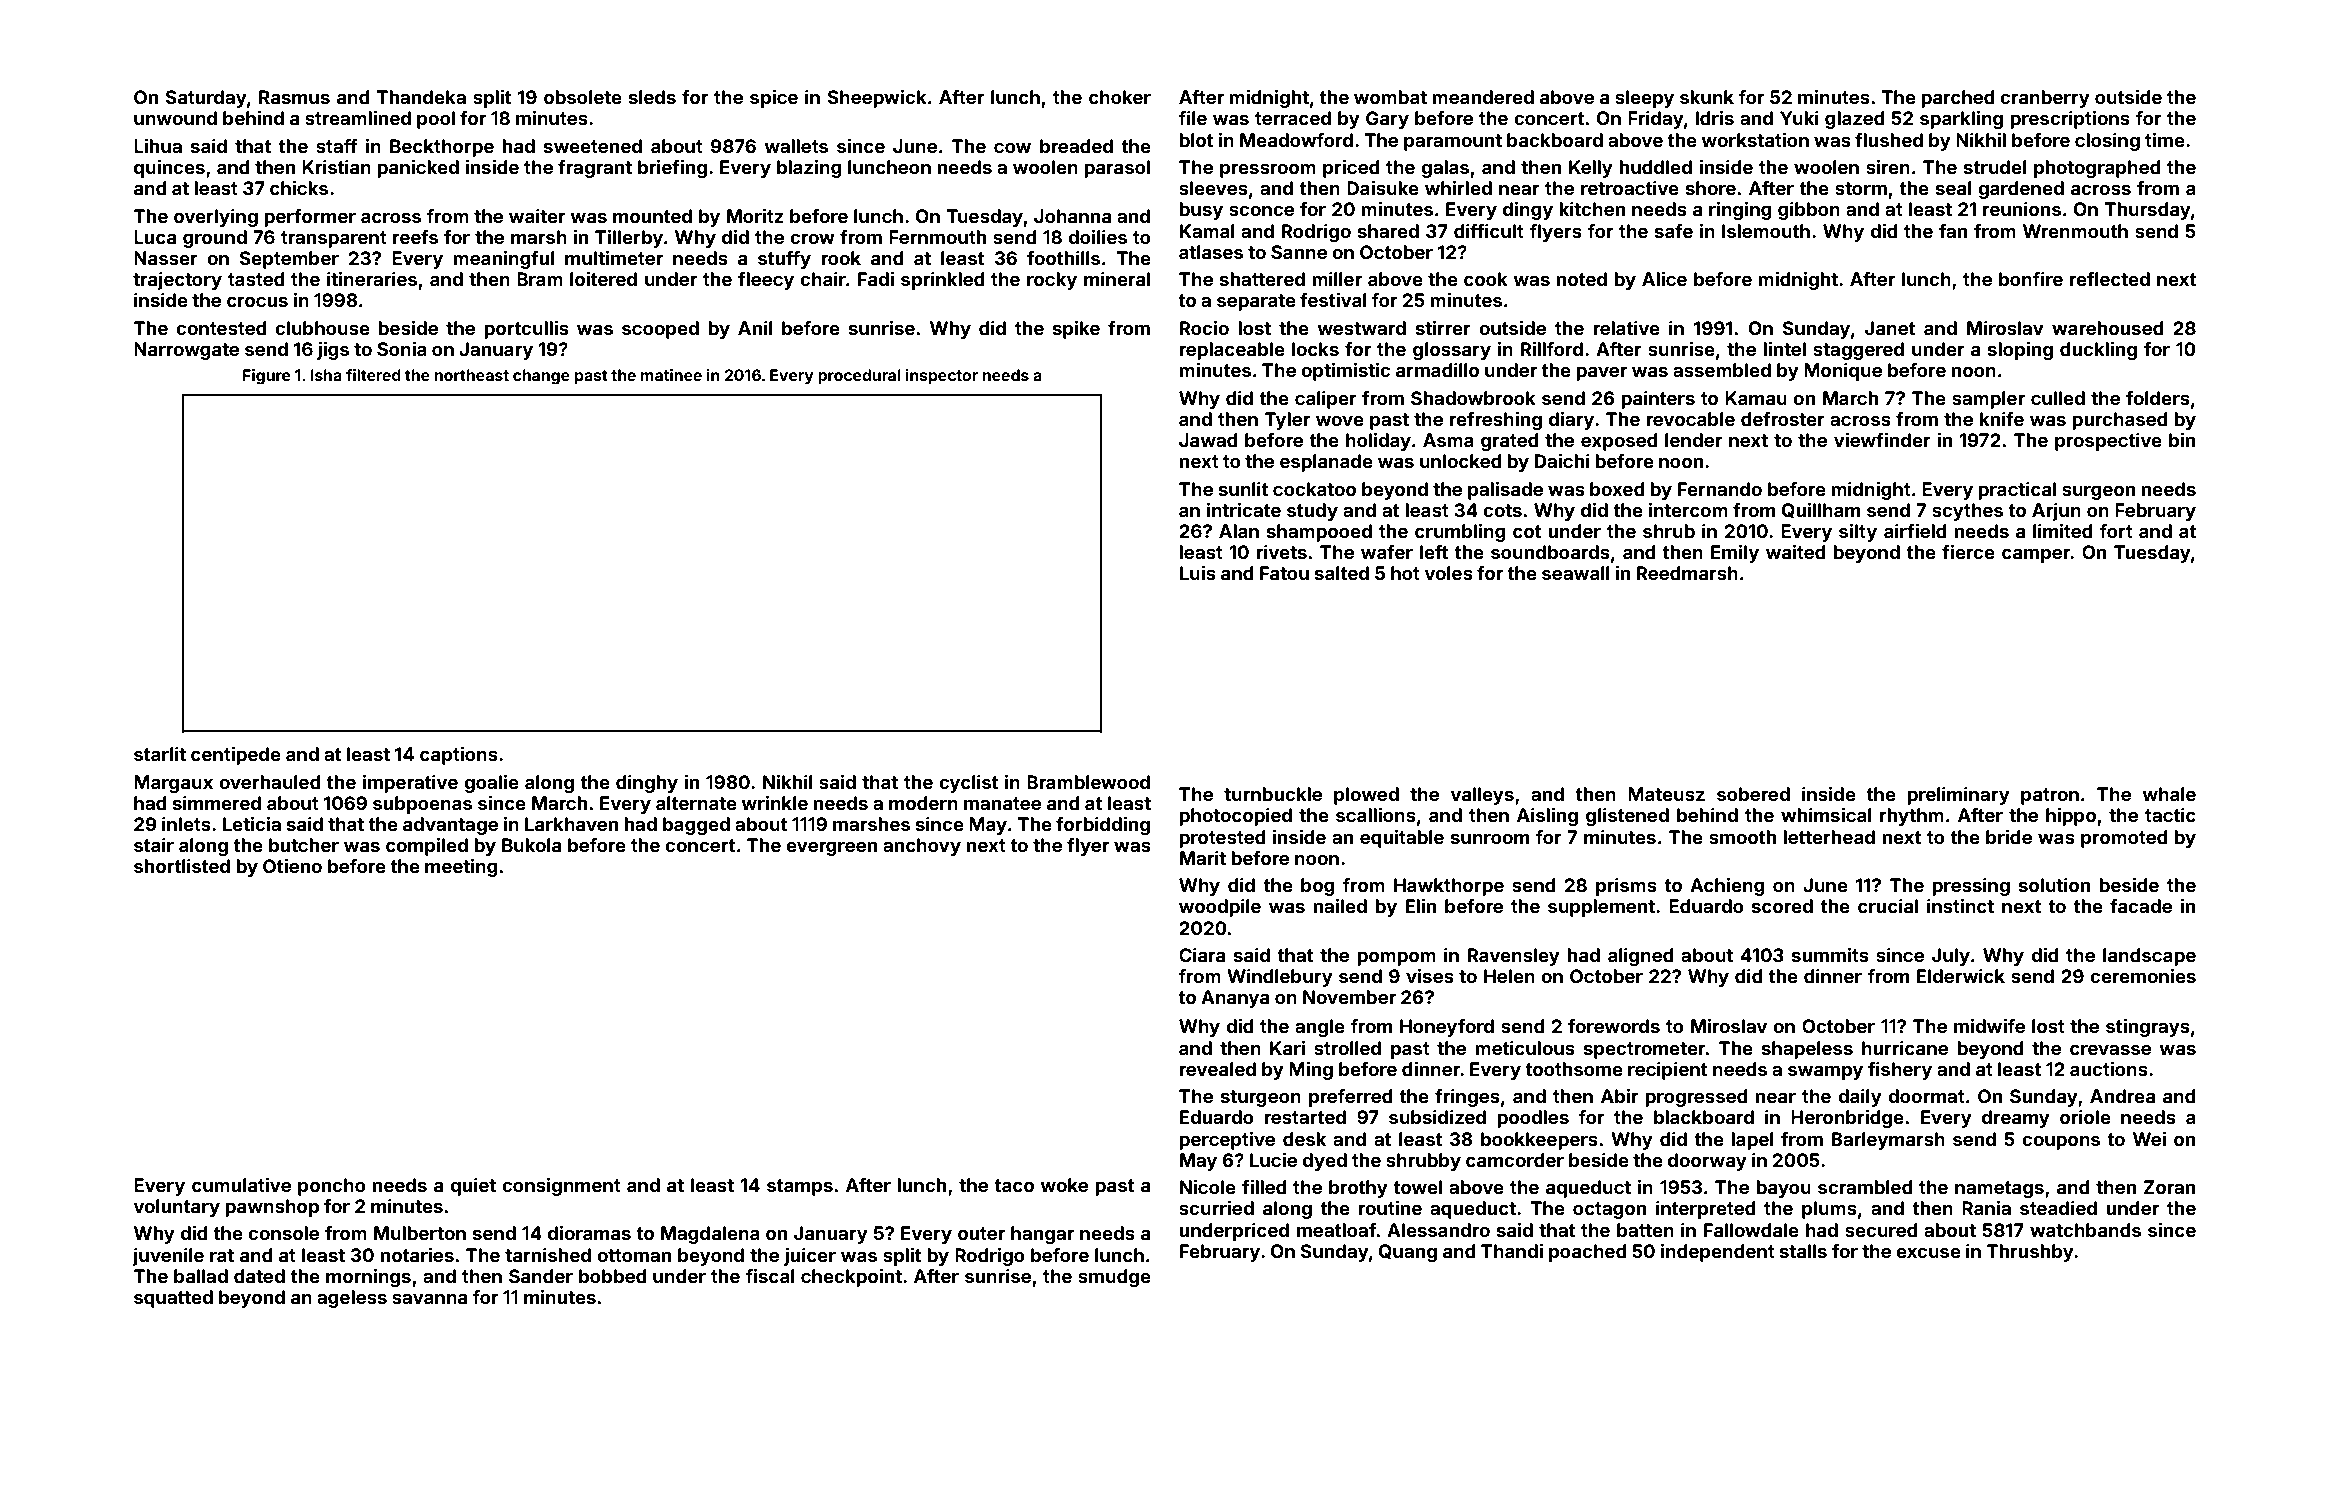  I want to click on smudge, so click(1114, 1278).
